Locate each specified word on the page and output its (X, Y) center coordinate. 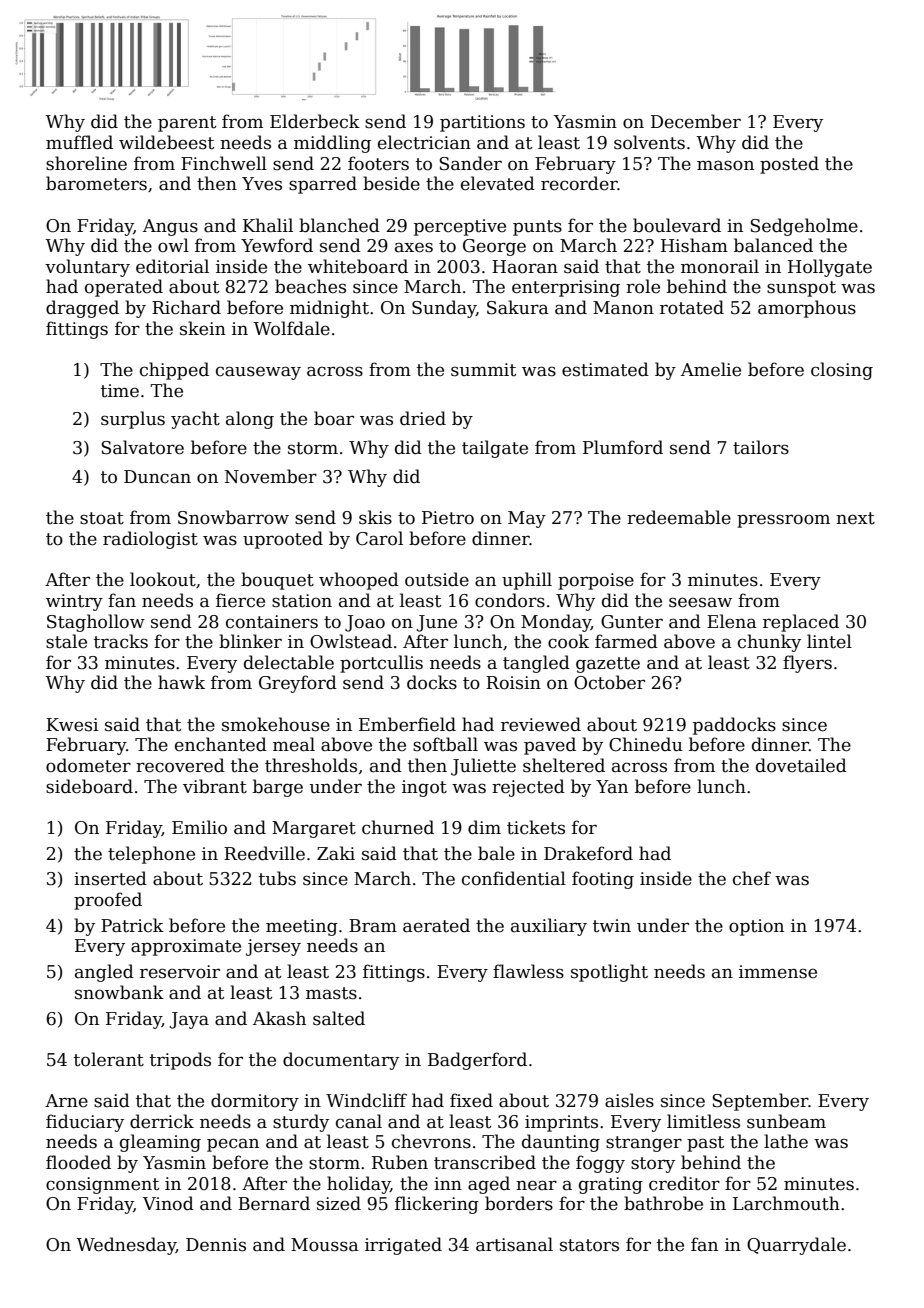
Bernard (274, 1203)
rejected (528, 788)
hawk (181, 682)
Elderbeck (315, 121)
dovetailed (801, 765)
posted (789, 165)
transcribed (485, 1162)
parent (187, 124)
